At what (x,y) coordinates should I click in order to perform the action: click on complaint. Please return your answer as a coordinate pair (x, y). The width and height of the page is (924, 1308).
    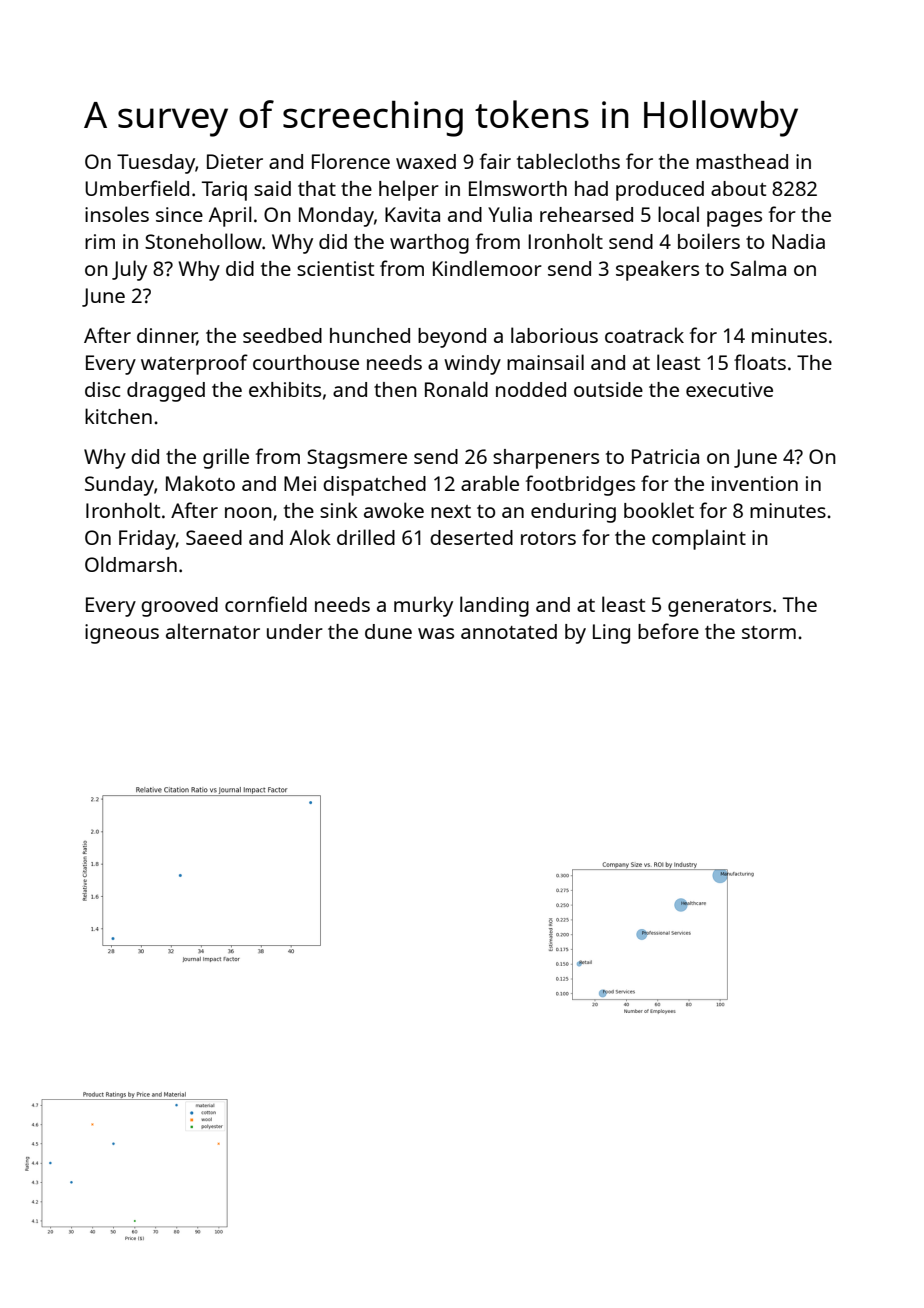
    Looking at the image, I should click on (699, 539).
